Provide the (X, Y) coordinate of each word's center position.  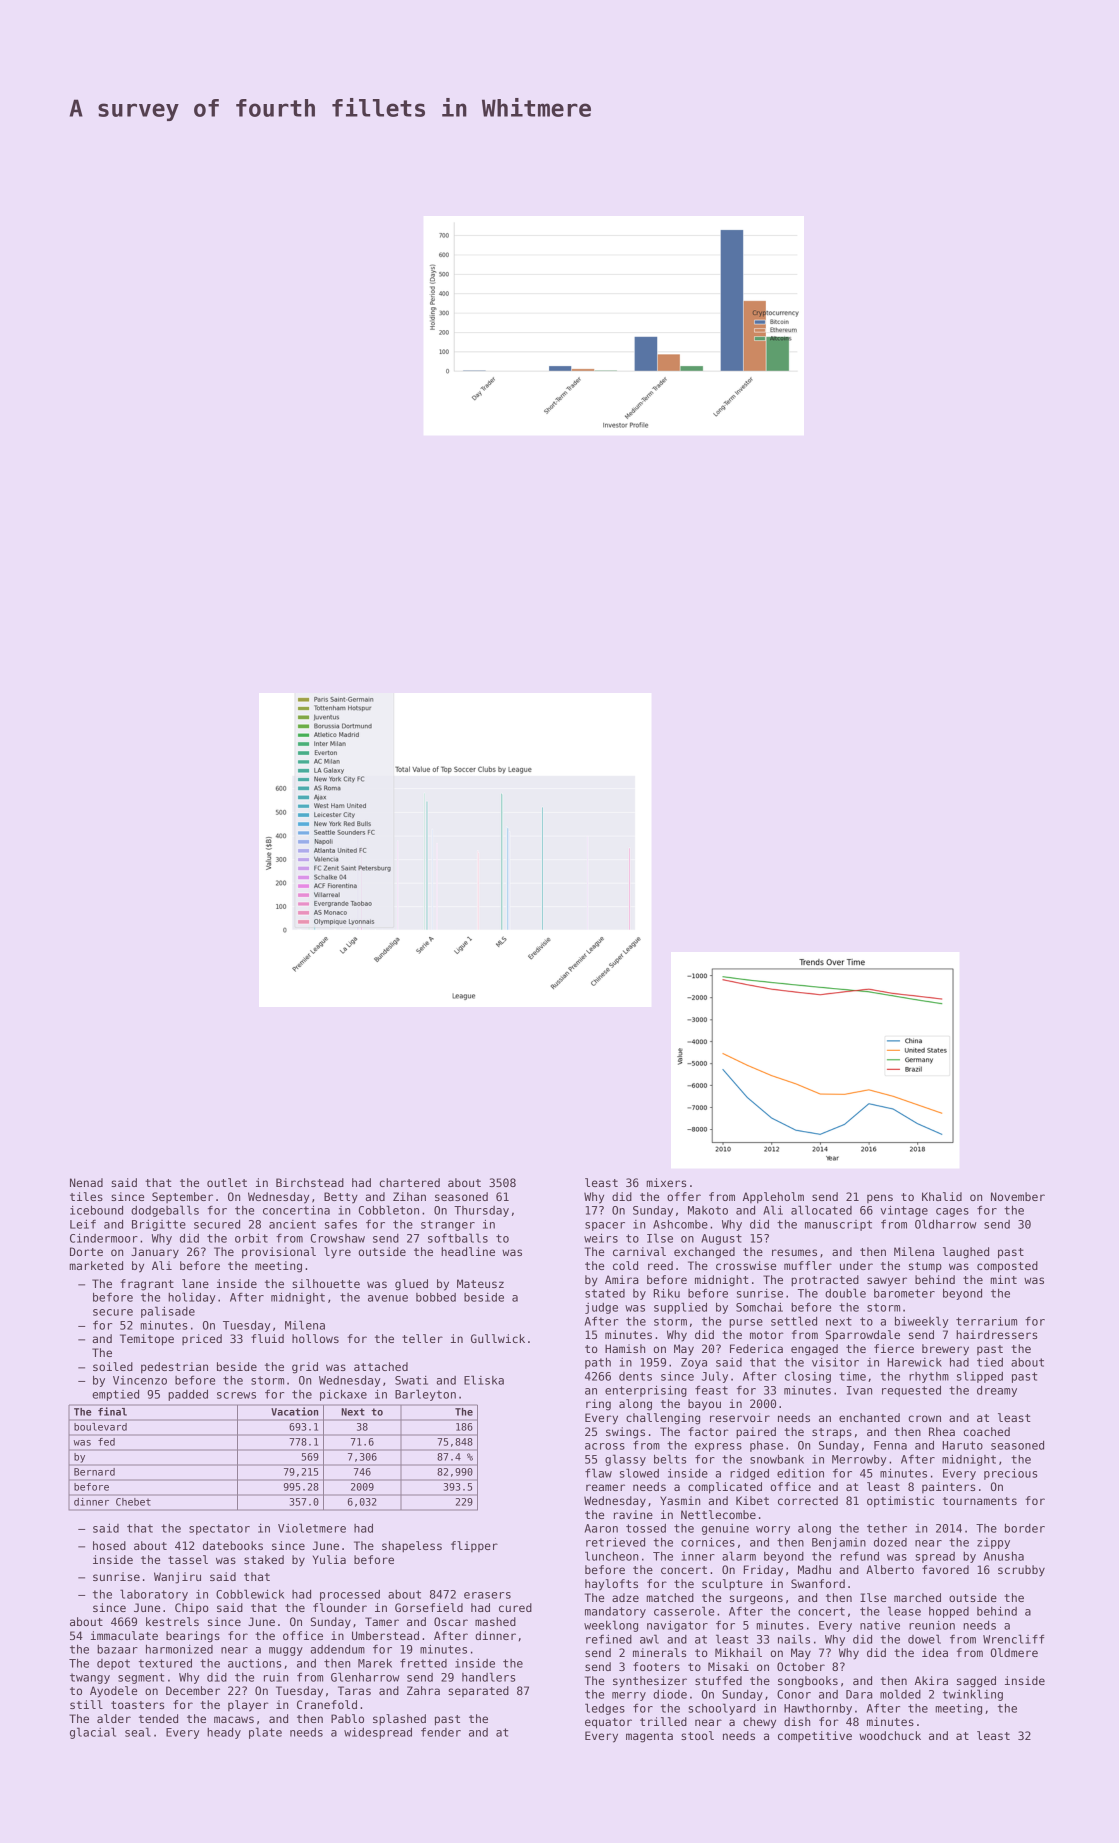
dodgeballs (165, 1211)
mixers (666, 1182)
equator (608, 1723)
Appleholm (773, 1198)
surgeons (756, 1600)
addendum (337, 1649)
